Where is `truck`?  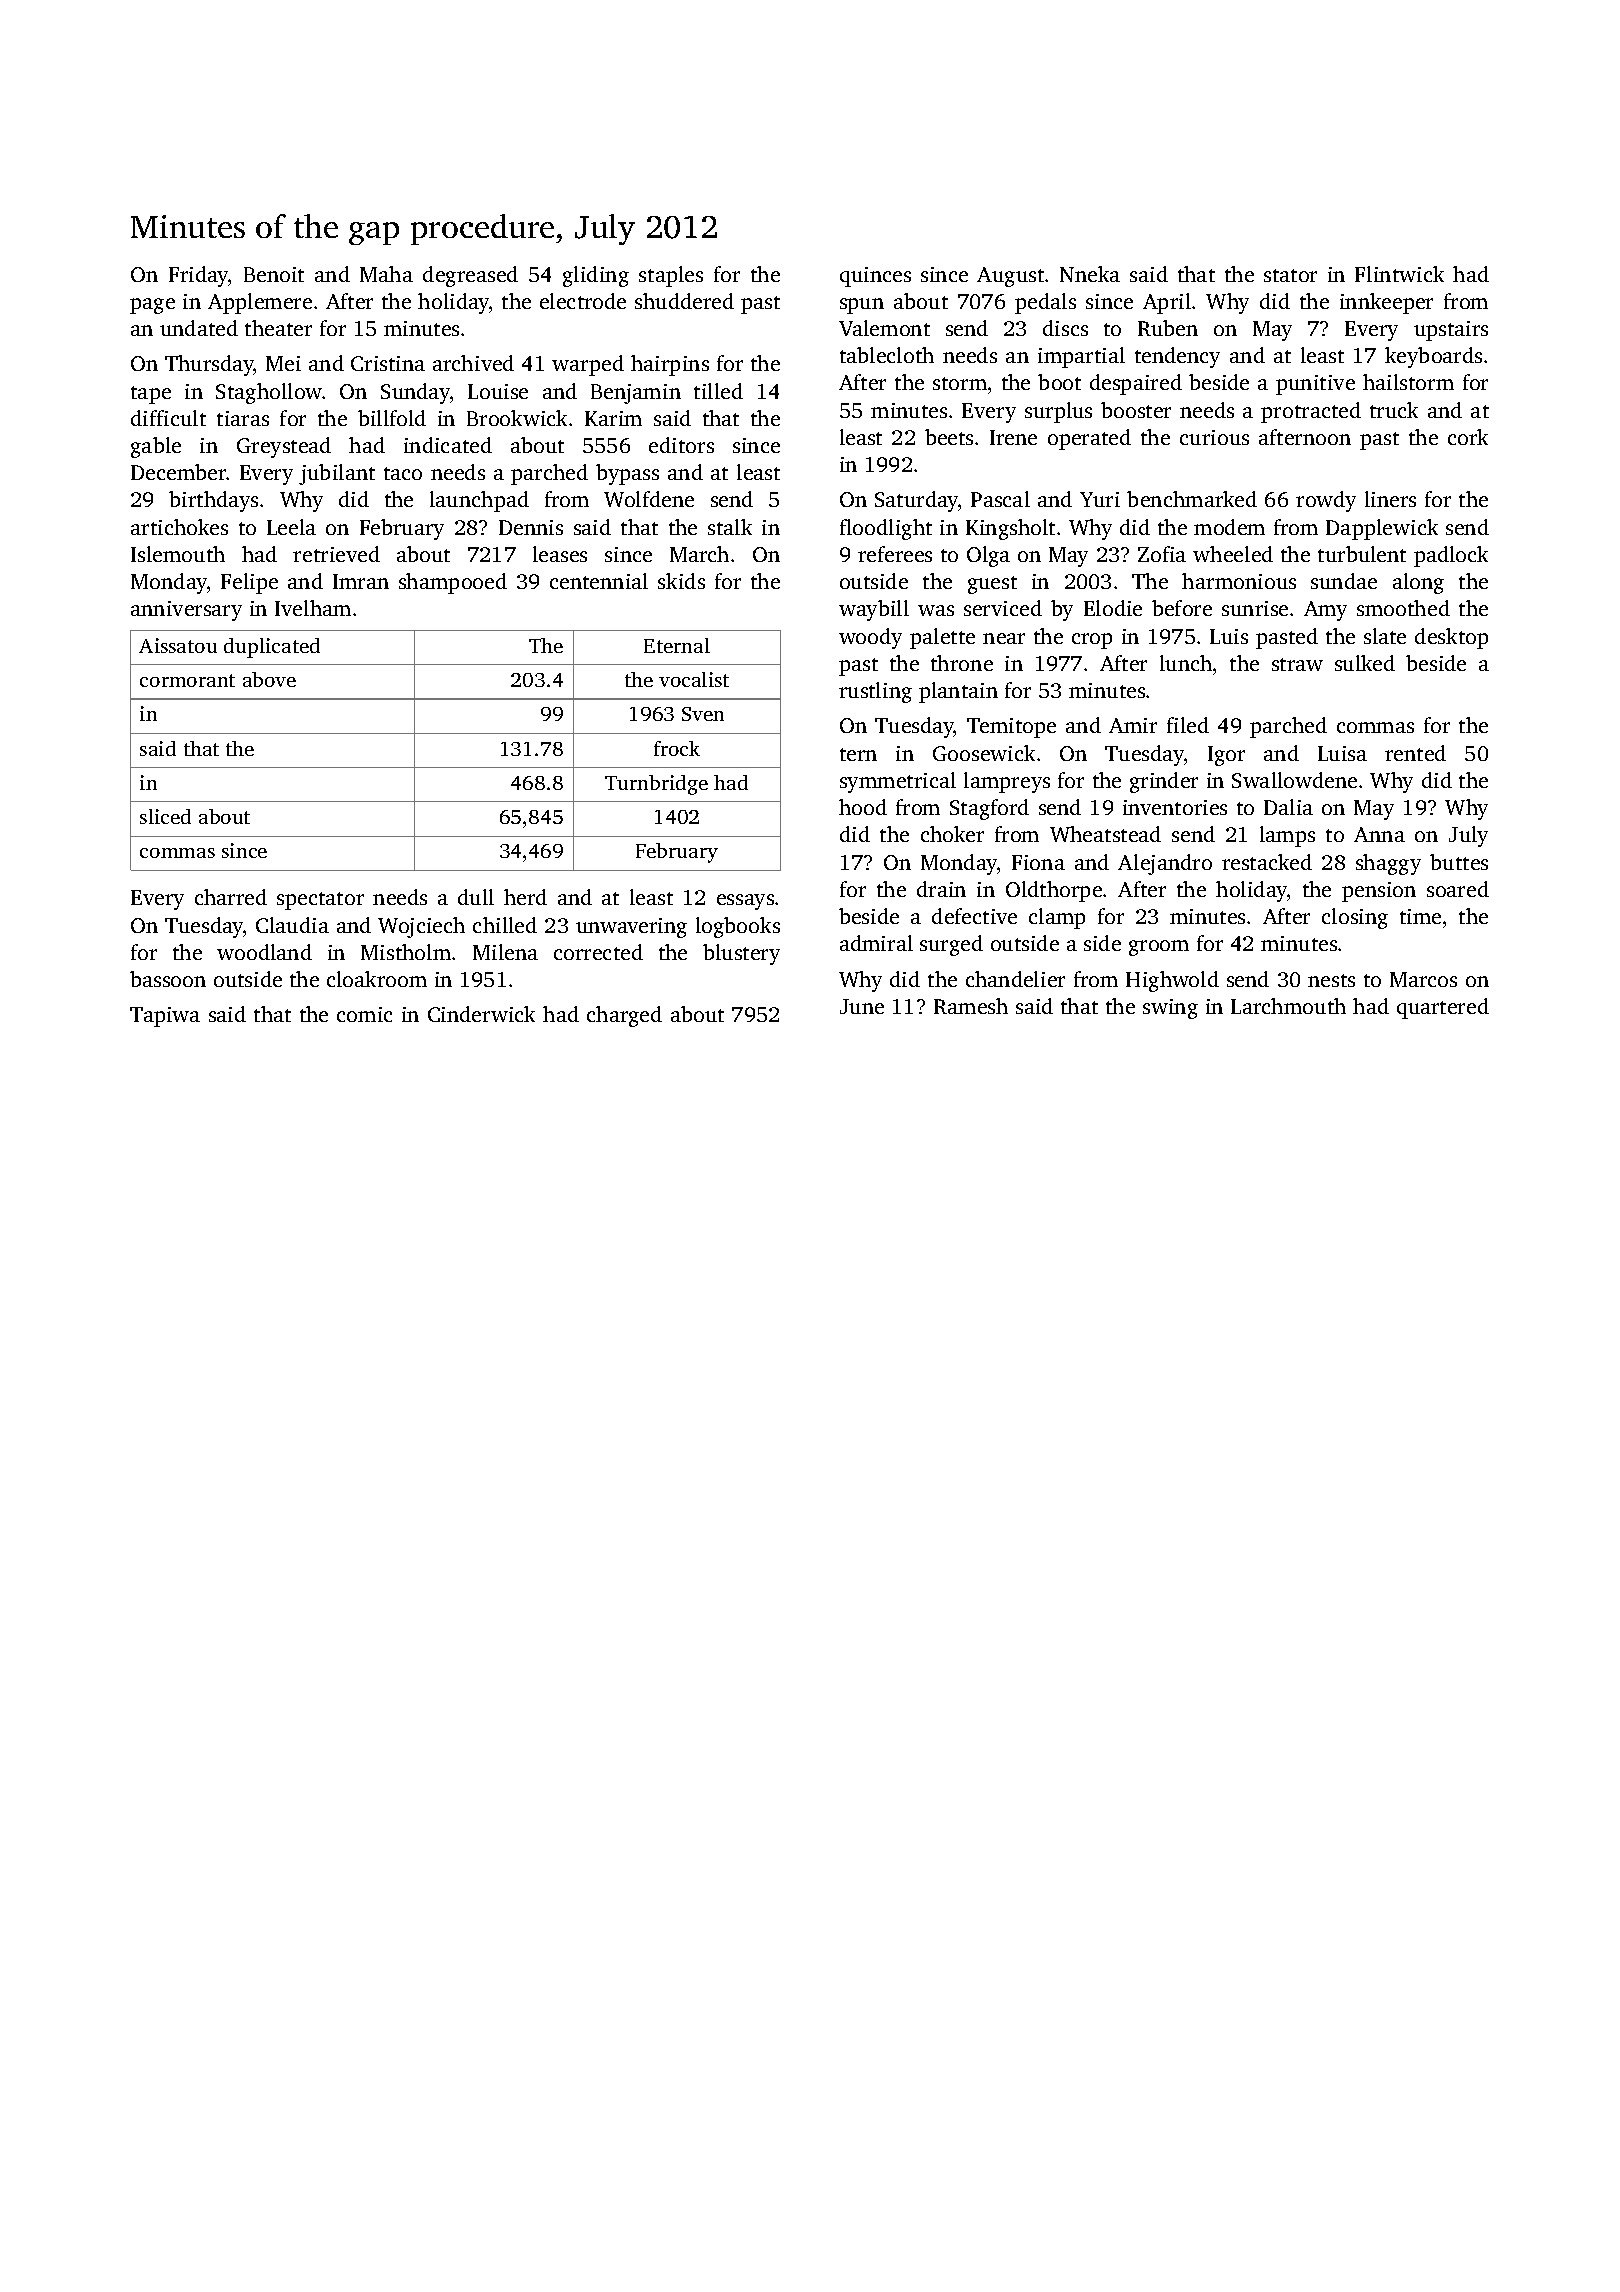
truck is located at coordinates (1394, 410).
